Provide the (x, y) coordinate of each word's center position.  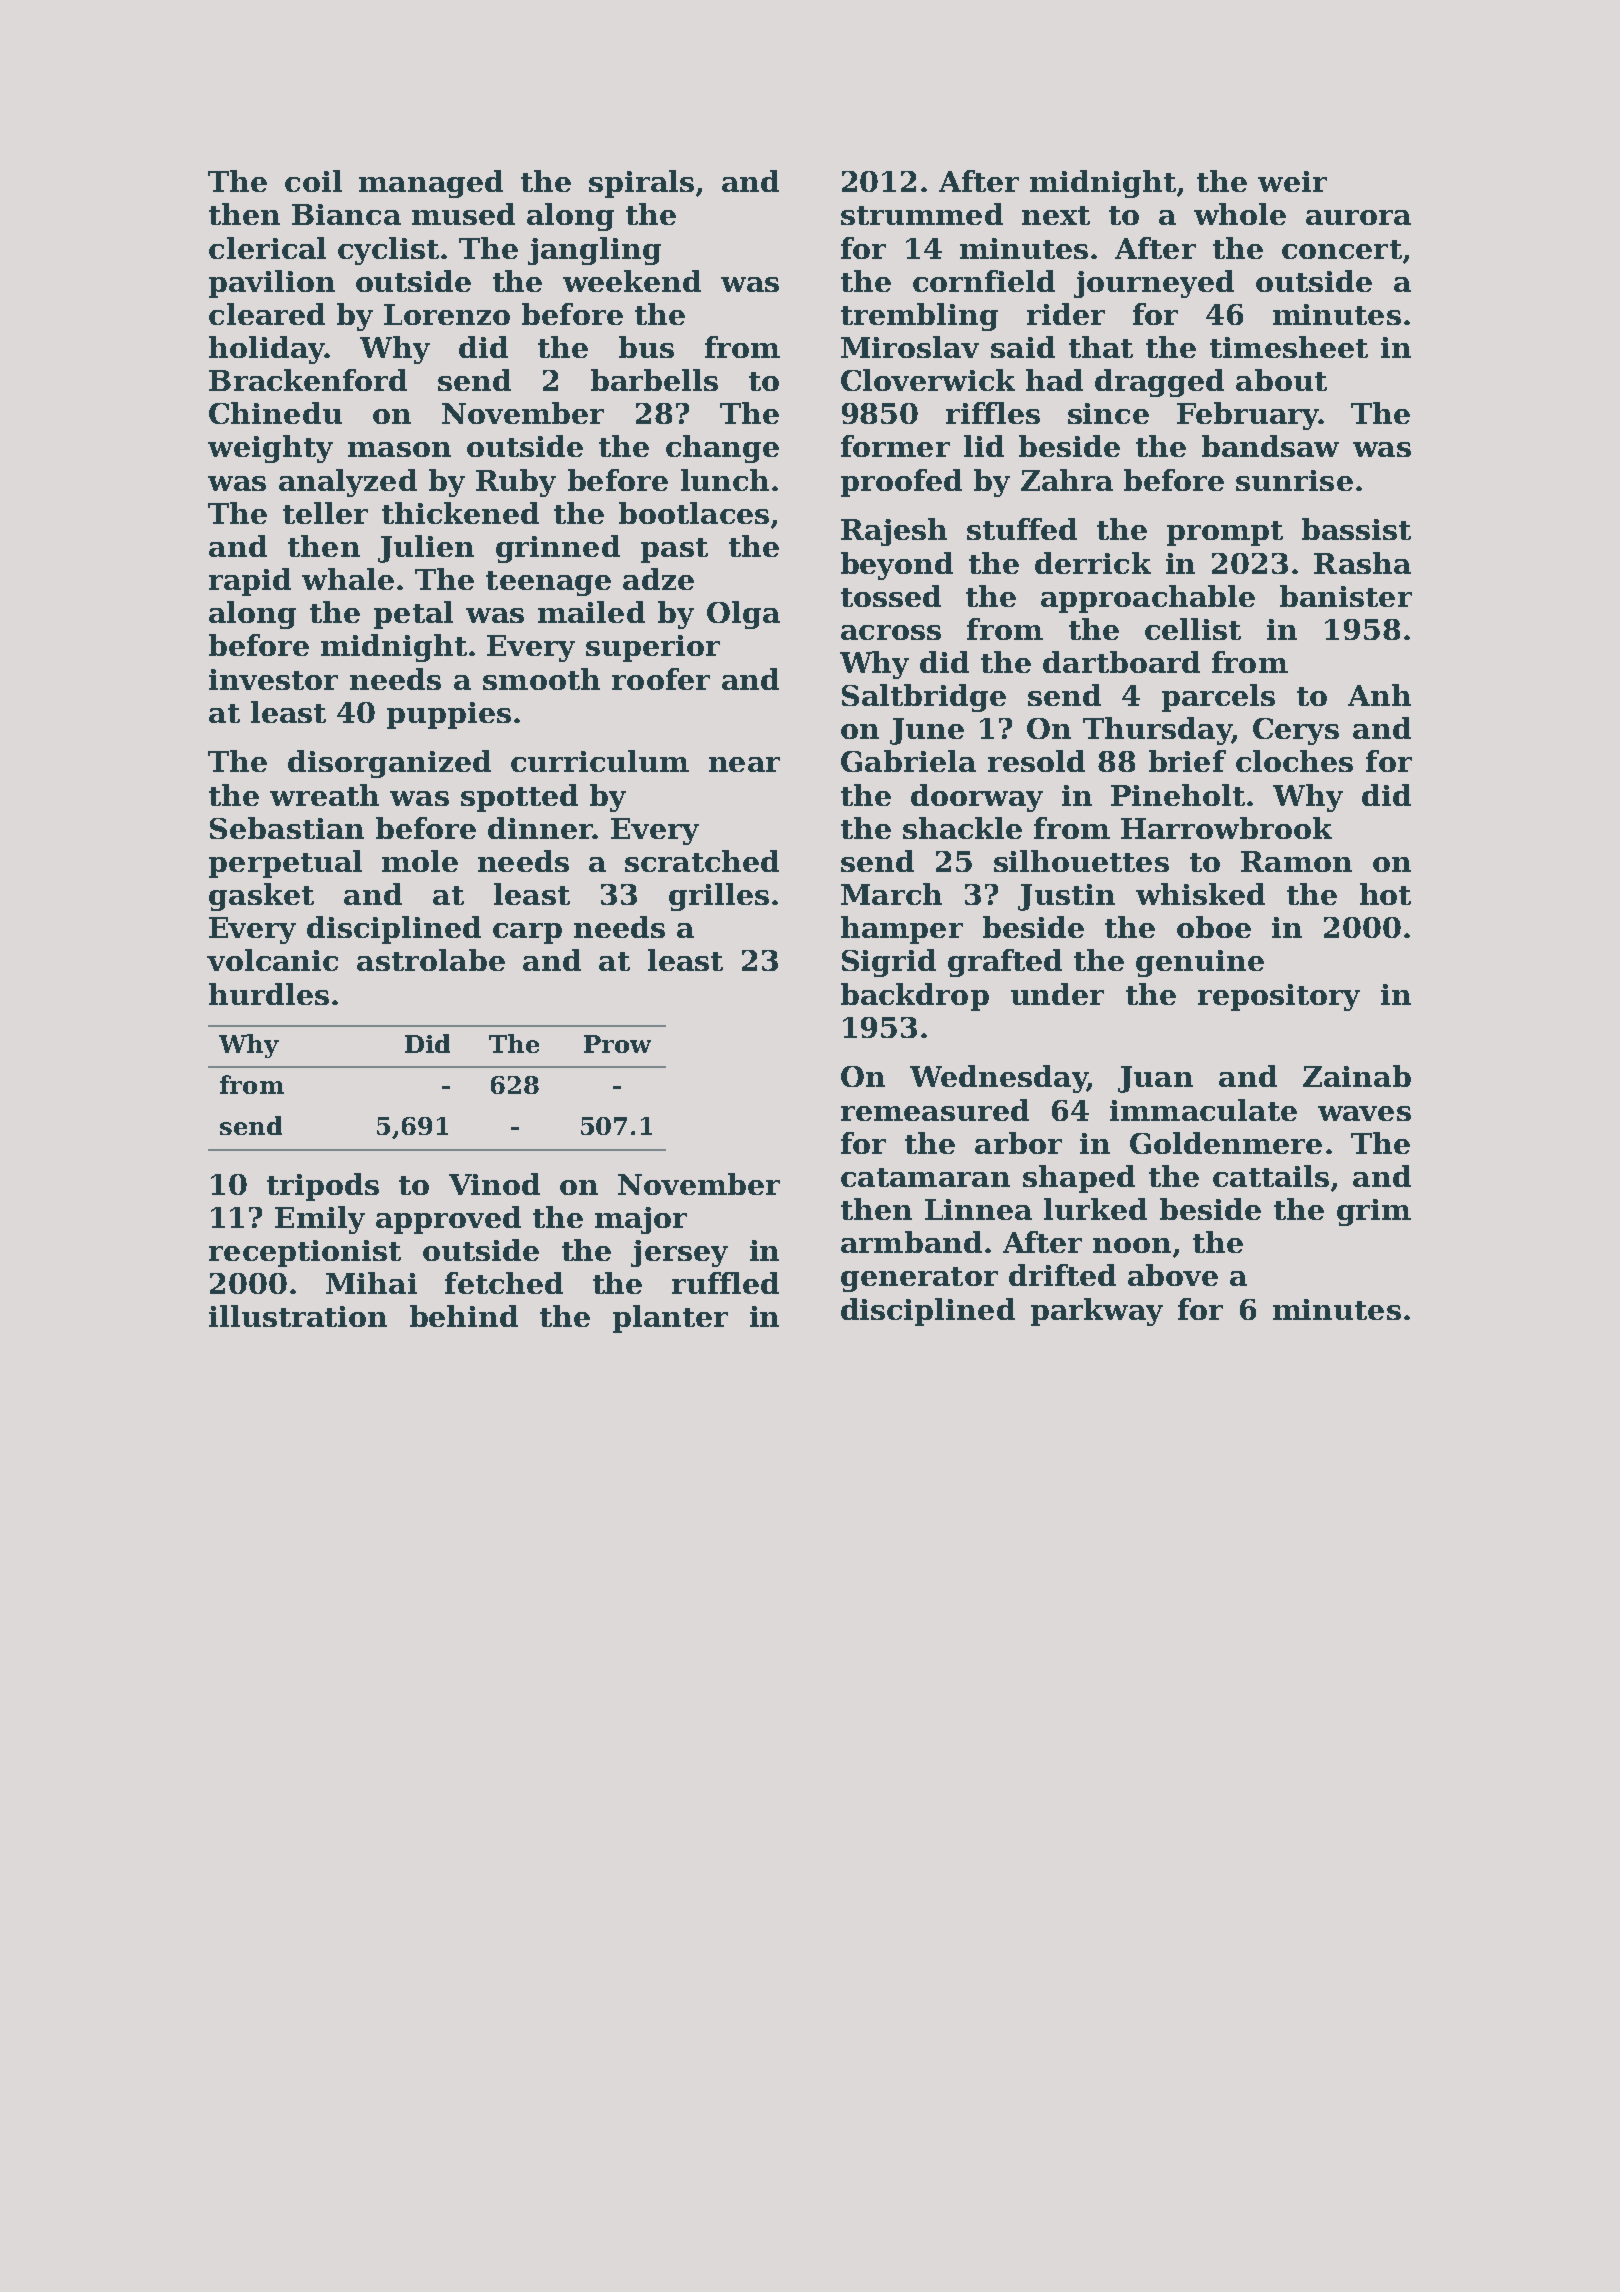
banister (1346, 596)
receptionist (305, 1253)
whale (348, 579)
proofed (901, 483)
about (1281, 380)
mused (463, 214)
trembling (919, 317)
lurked (1095, 1209)
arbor (1018, 1143)
